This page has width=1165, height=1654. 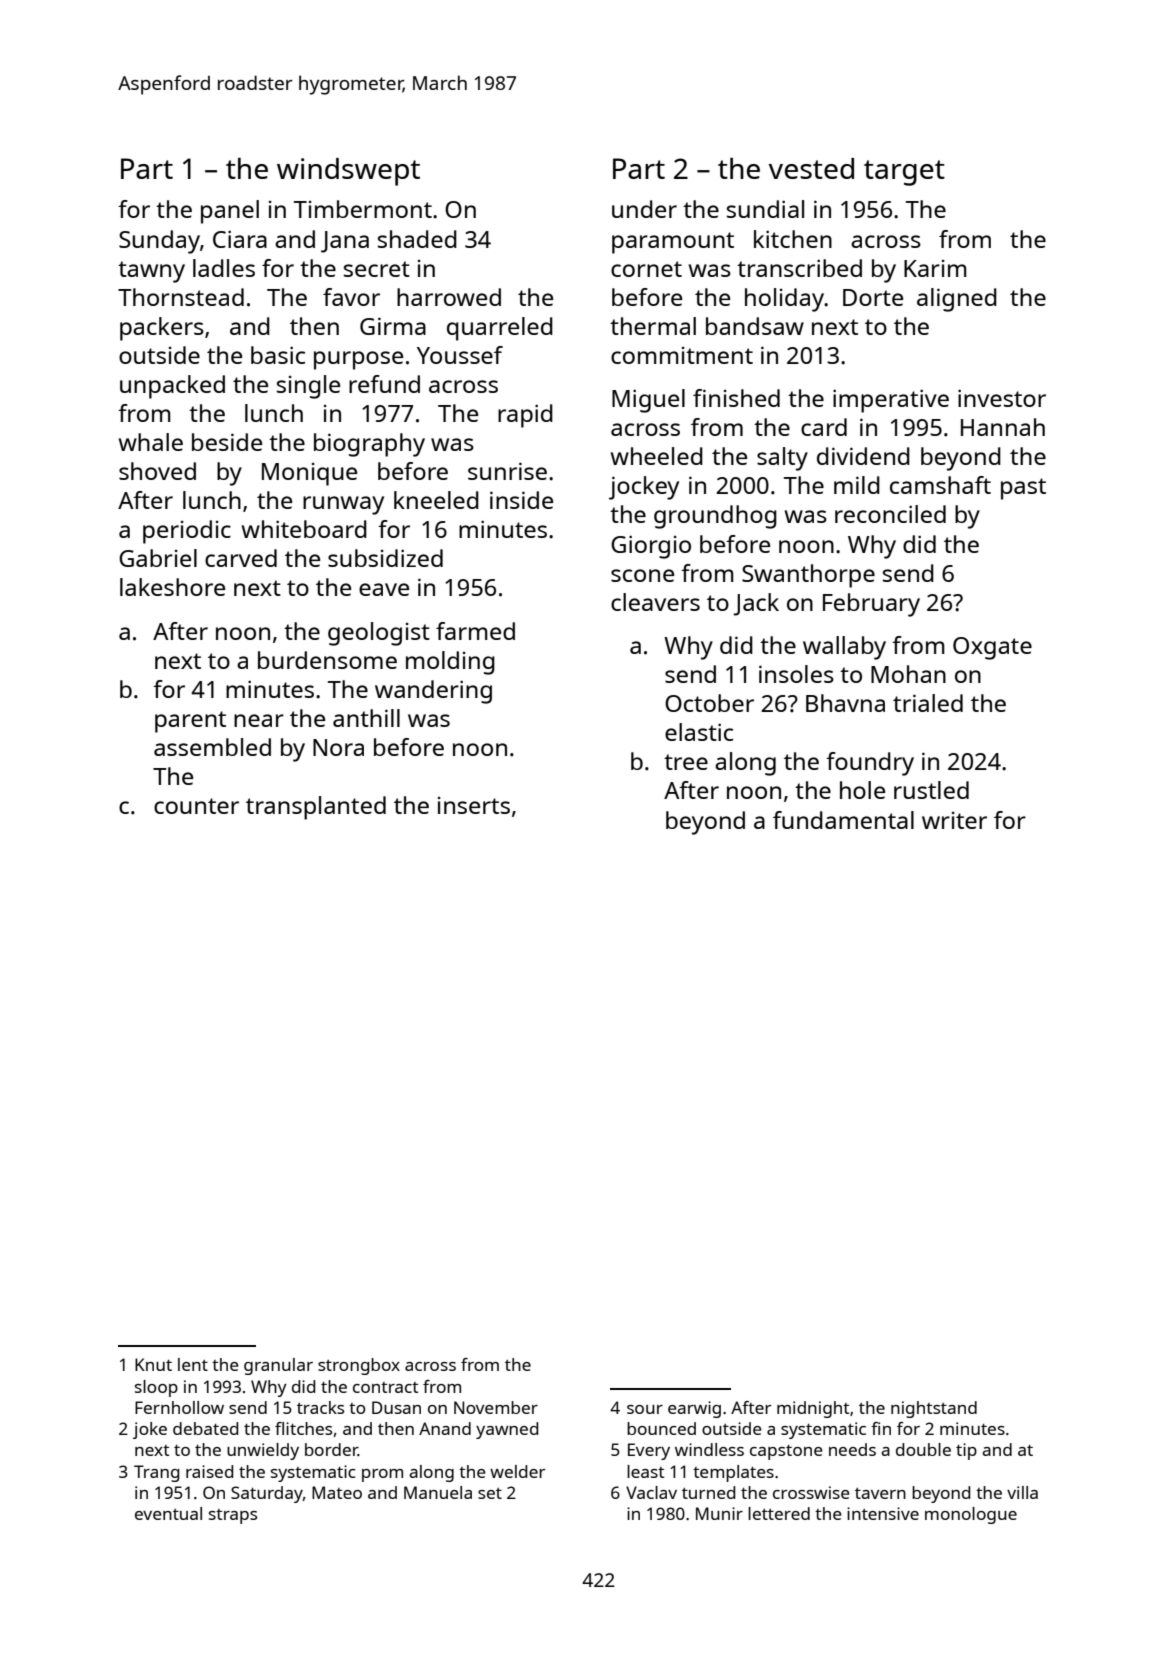 What do you see at coordinates (644, 209) in the page?
I see `under` at bounding box center [644, 209].
